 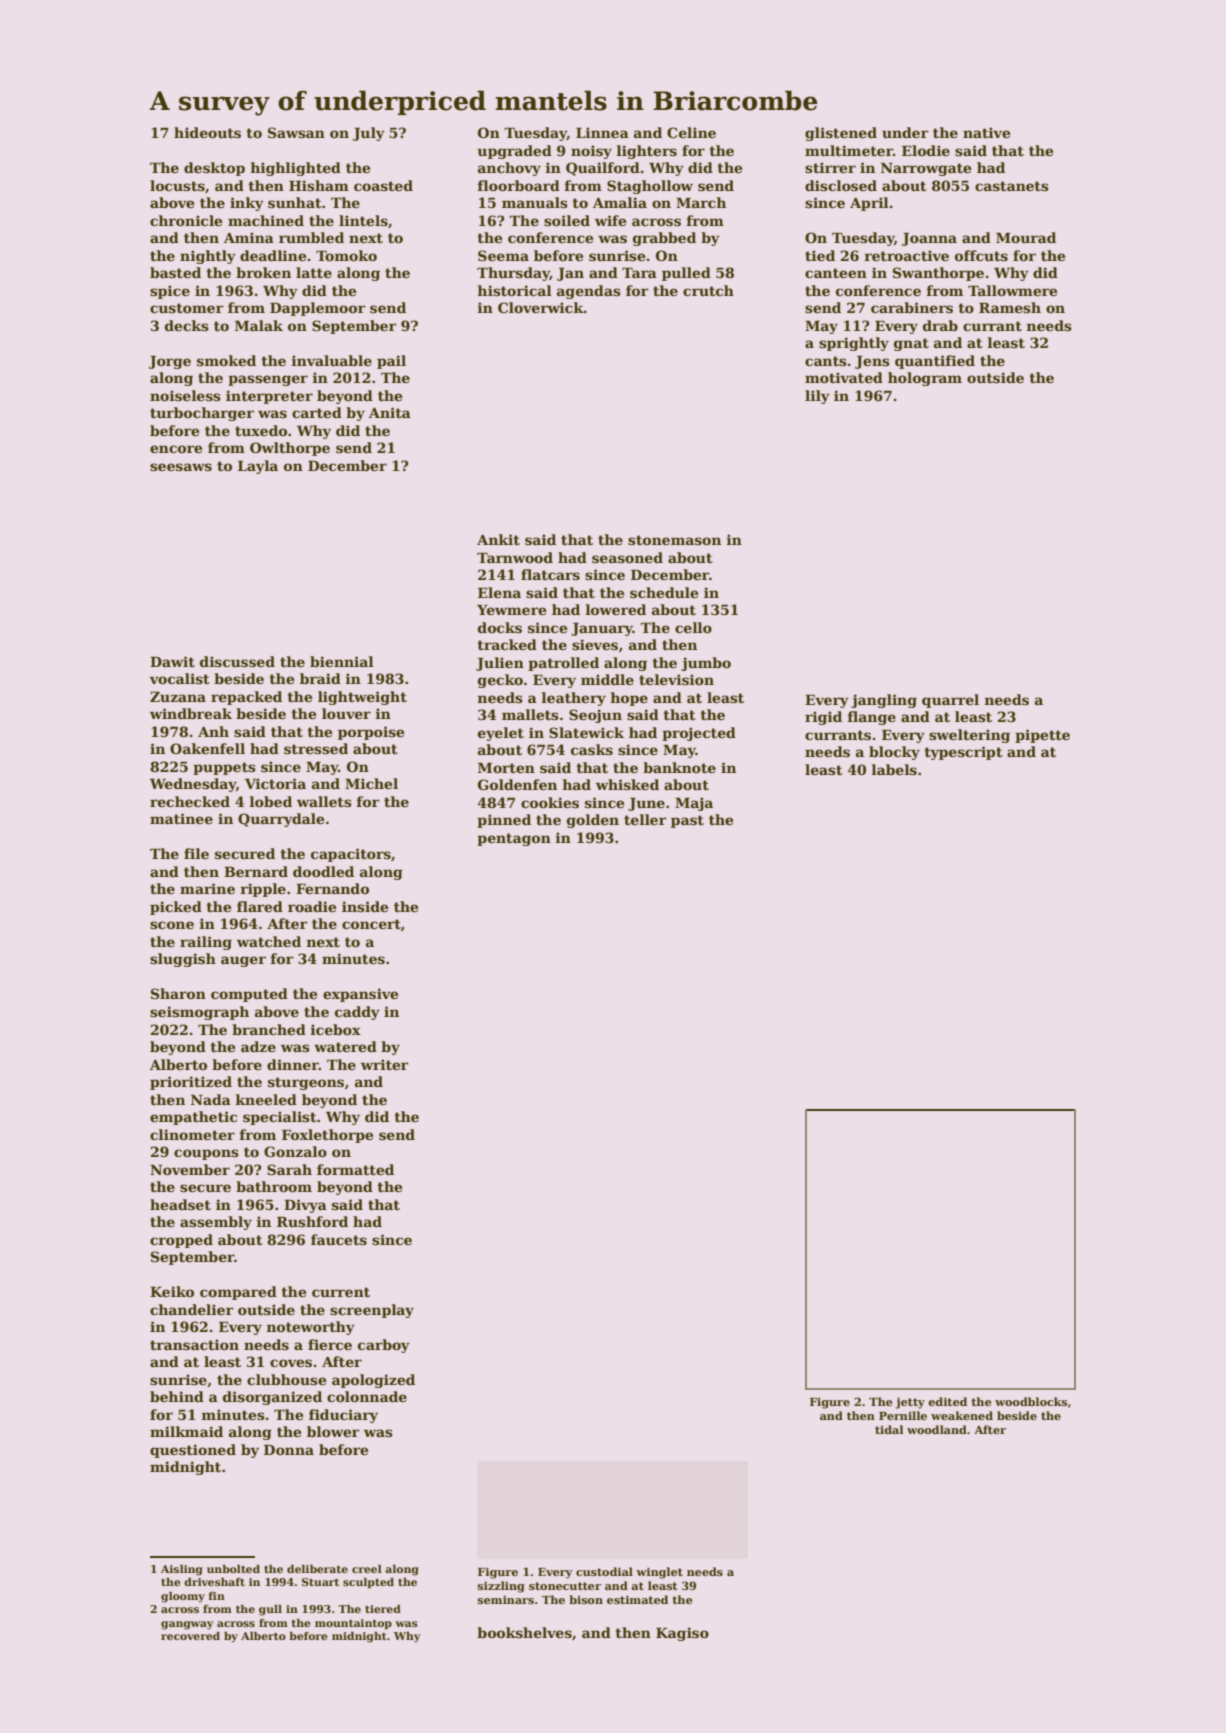 I want to click on file, so click(x=196, y=853).
